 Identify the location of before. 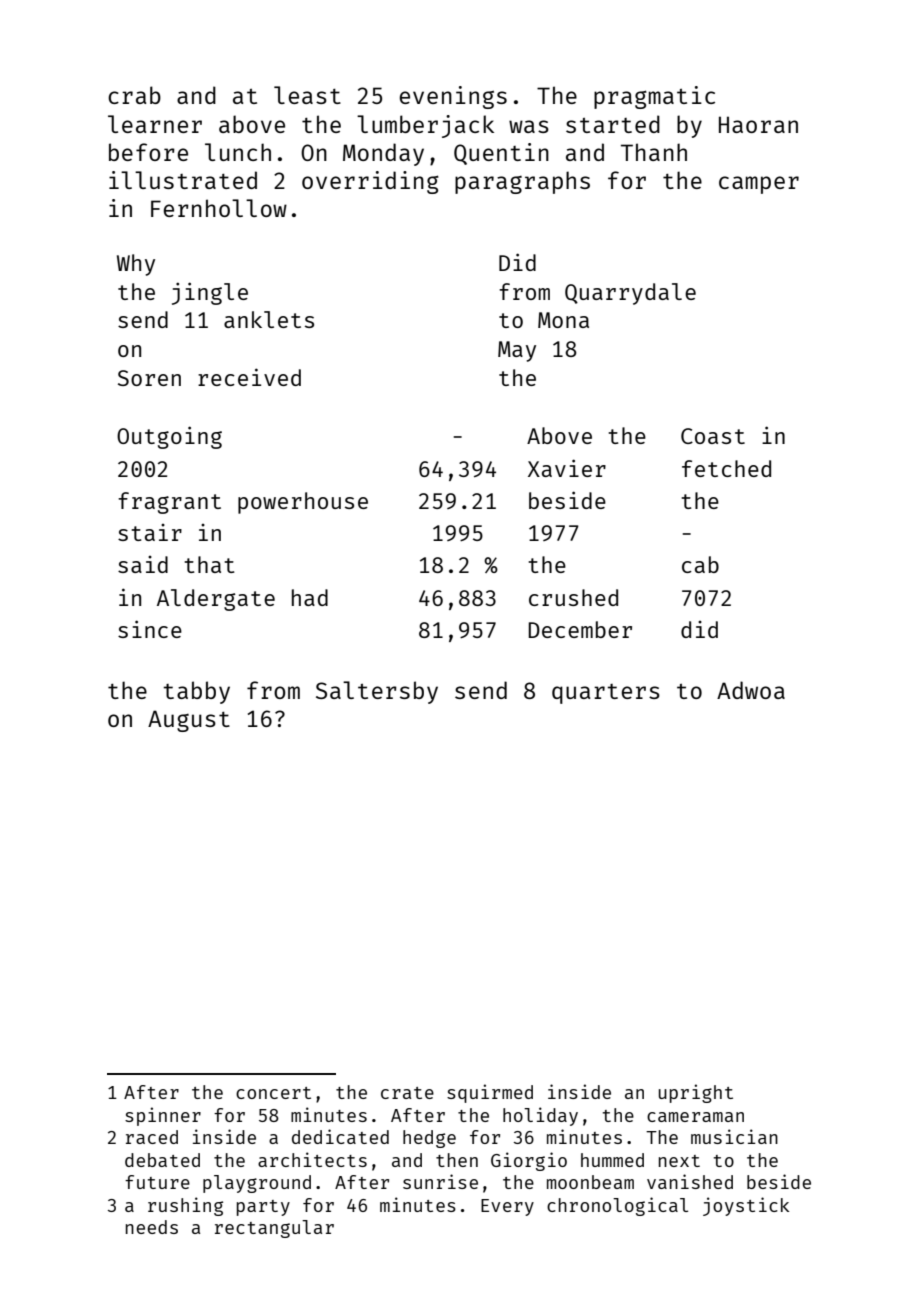
(148, 152).
